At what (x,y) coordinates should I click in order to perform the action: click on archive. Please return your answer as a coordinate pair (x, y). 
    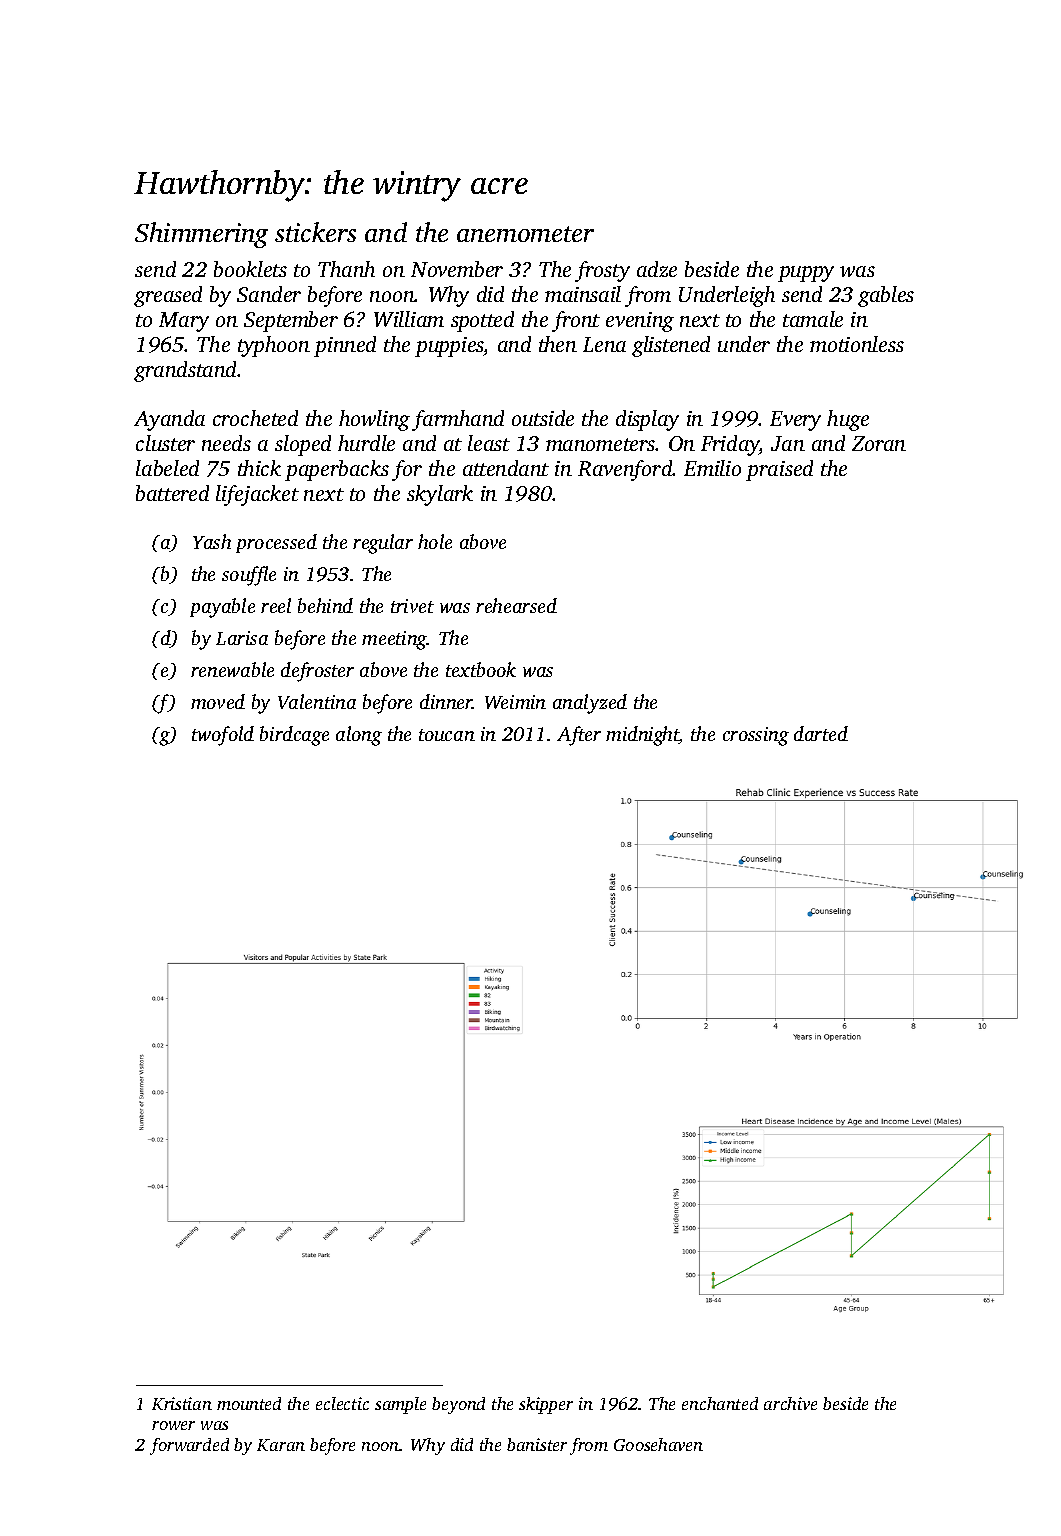
    Looking at the image, I should click on (790, 1403).
